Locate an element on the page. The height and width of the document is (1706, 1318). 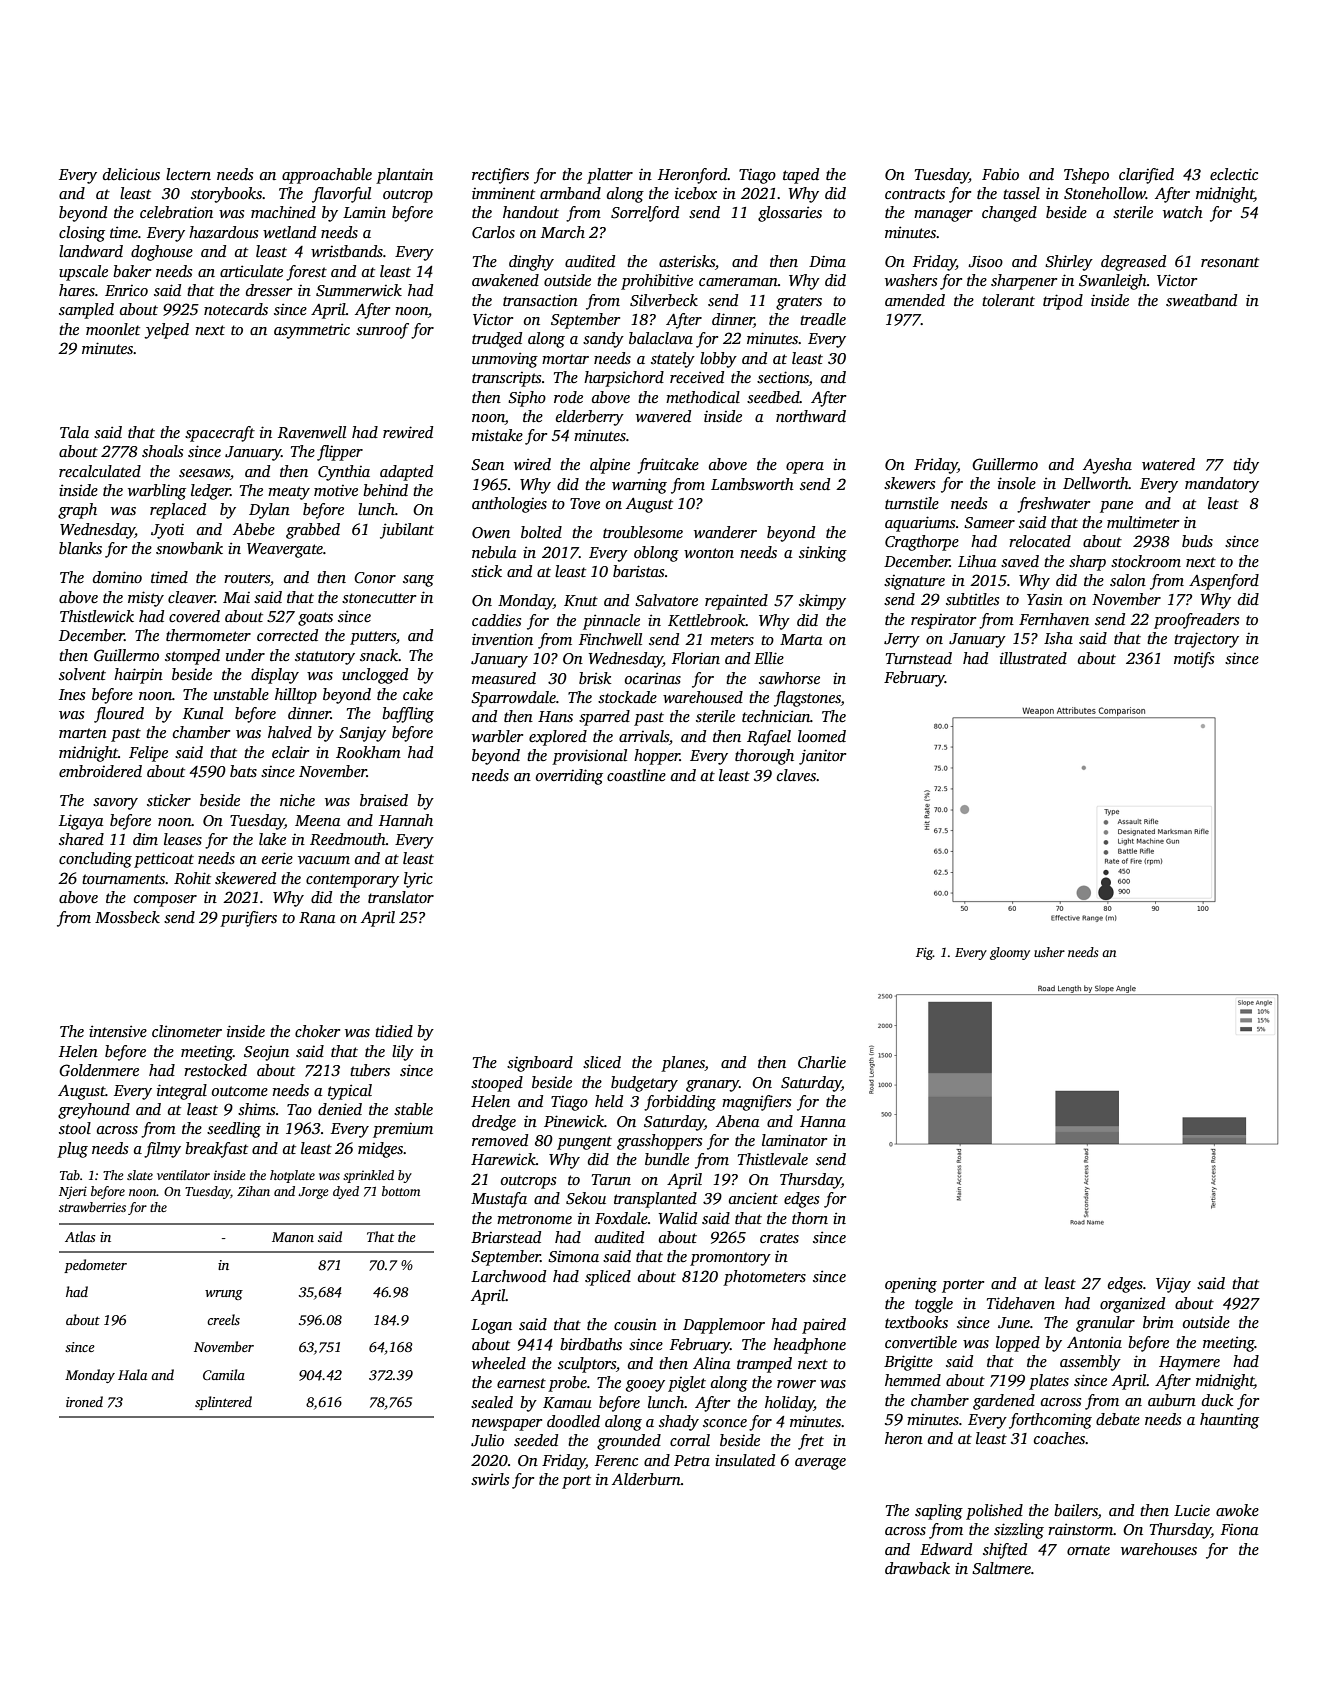
icebox is located at coordinates (696, 193).
